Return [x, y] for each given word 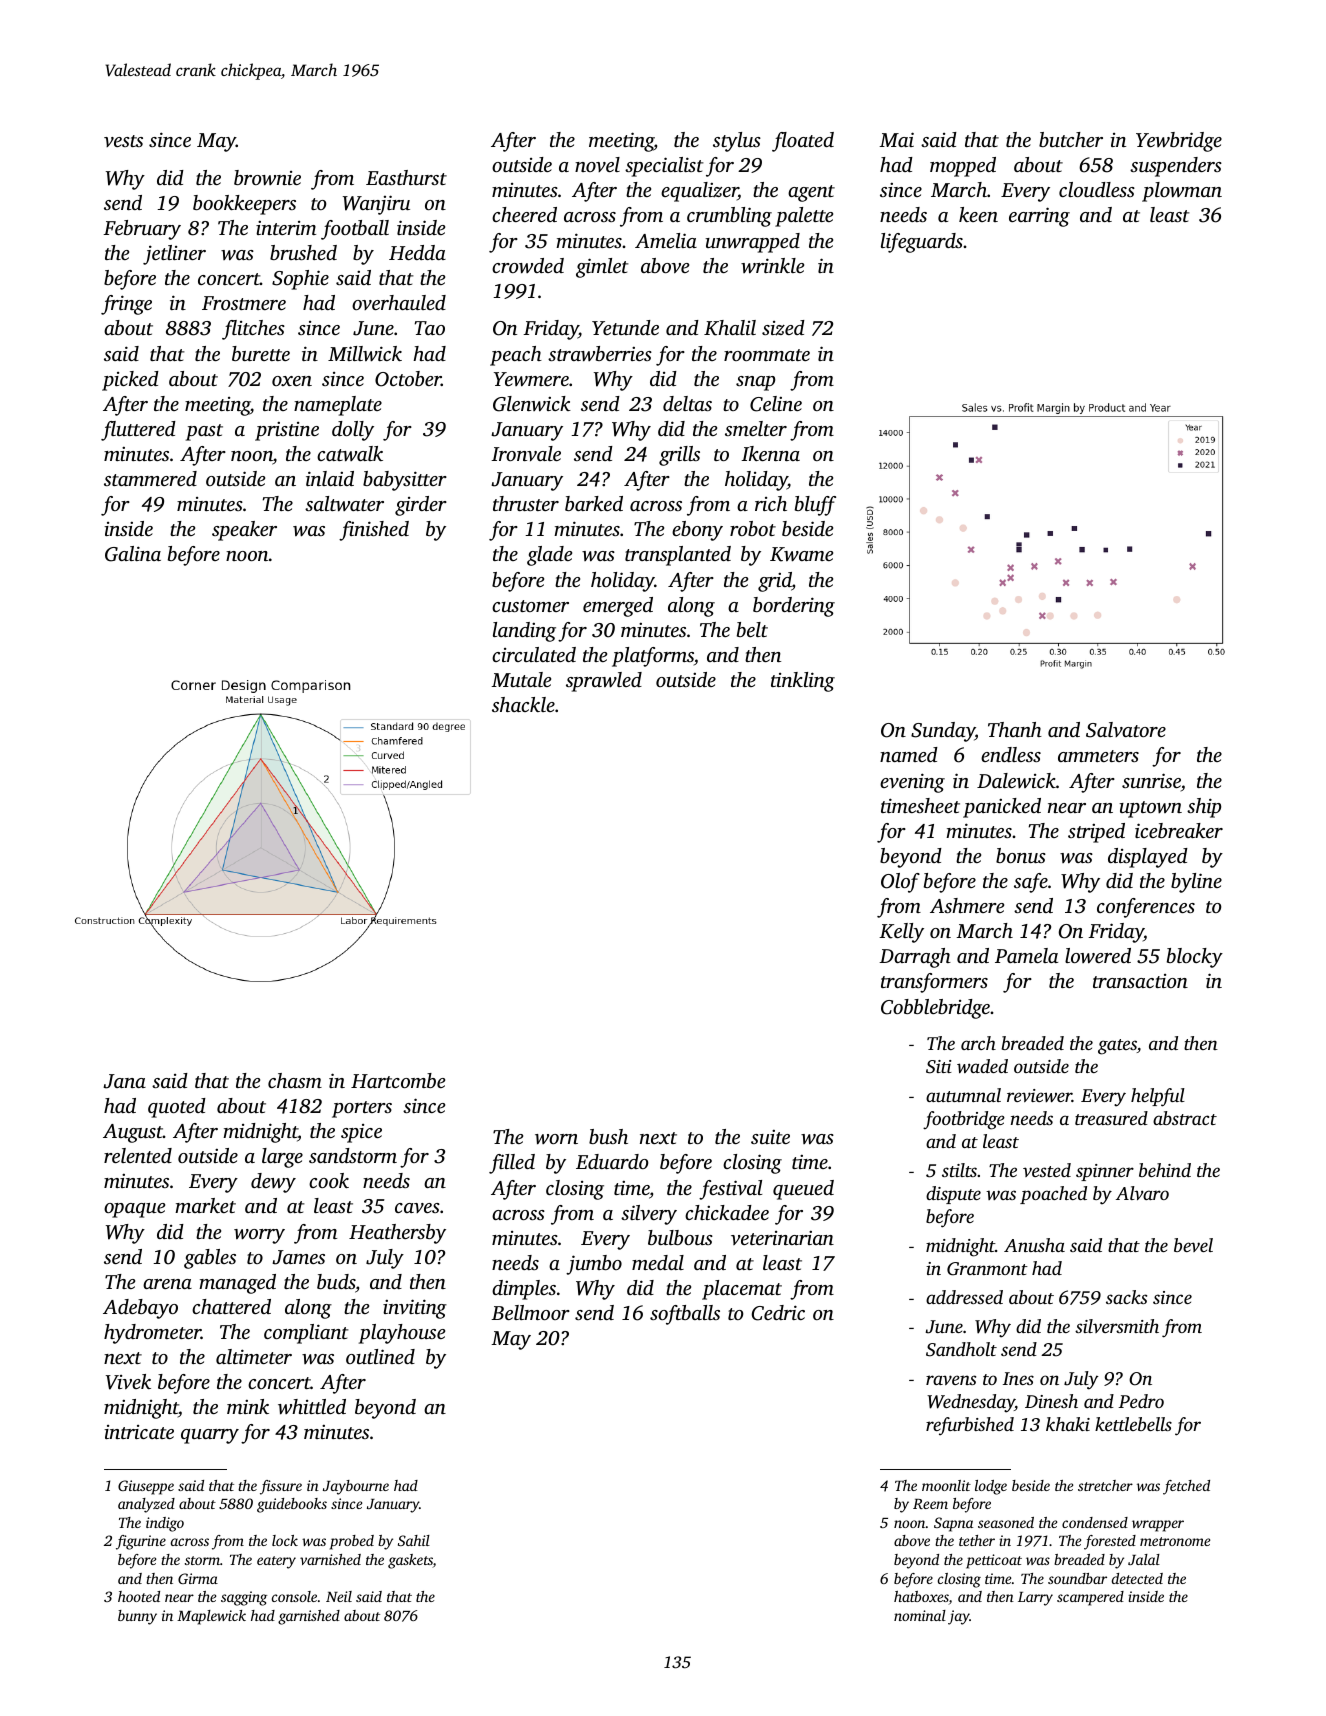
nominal [920, 1615]
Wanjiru [376, 205]
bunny [137, 1617]
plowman [1182, 192]
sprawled [604, 682]
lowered [1098, 956]
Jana [124, 1081]
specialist [664, 167]
